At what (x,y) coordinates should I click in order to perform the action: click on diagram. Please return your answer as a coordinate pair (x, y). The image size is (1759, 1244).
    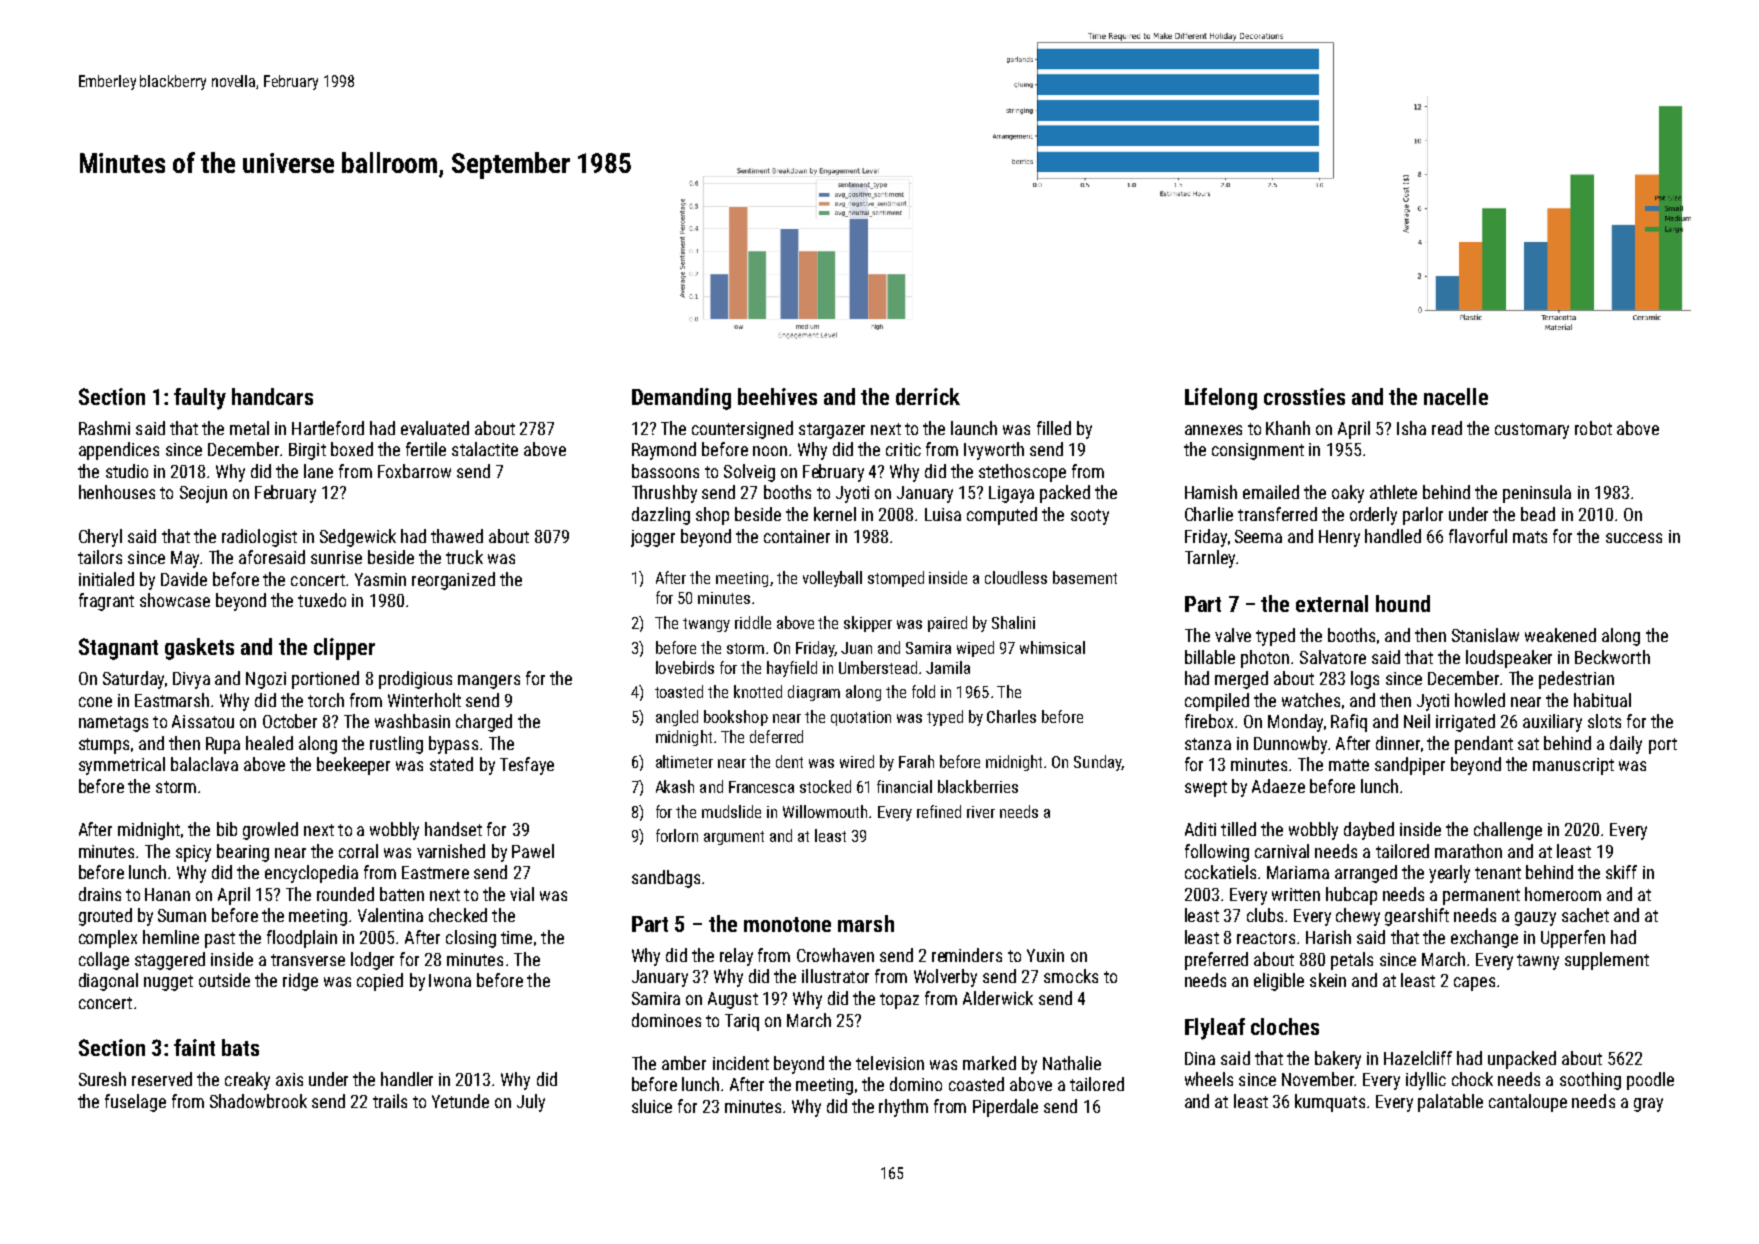
    Looking at the image, I should click on (814, 693).
